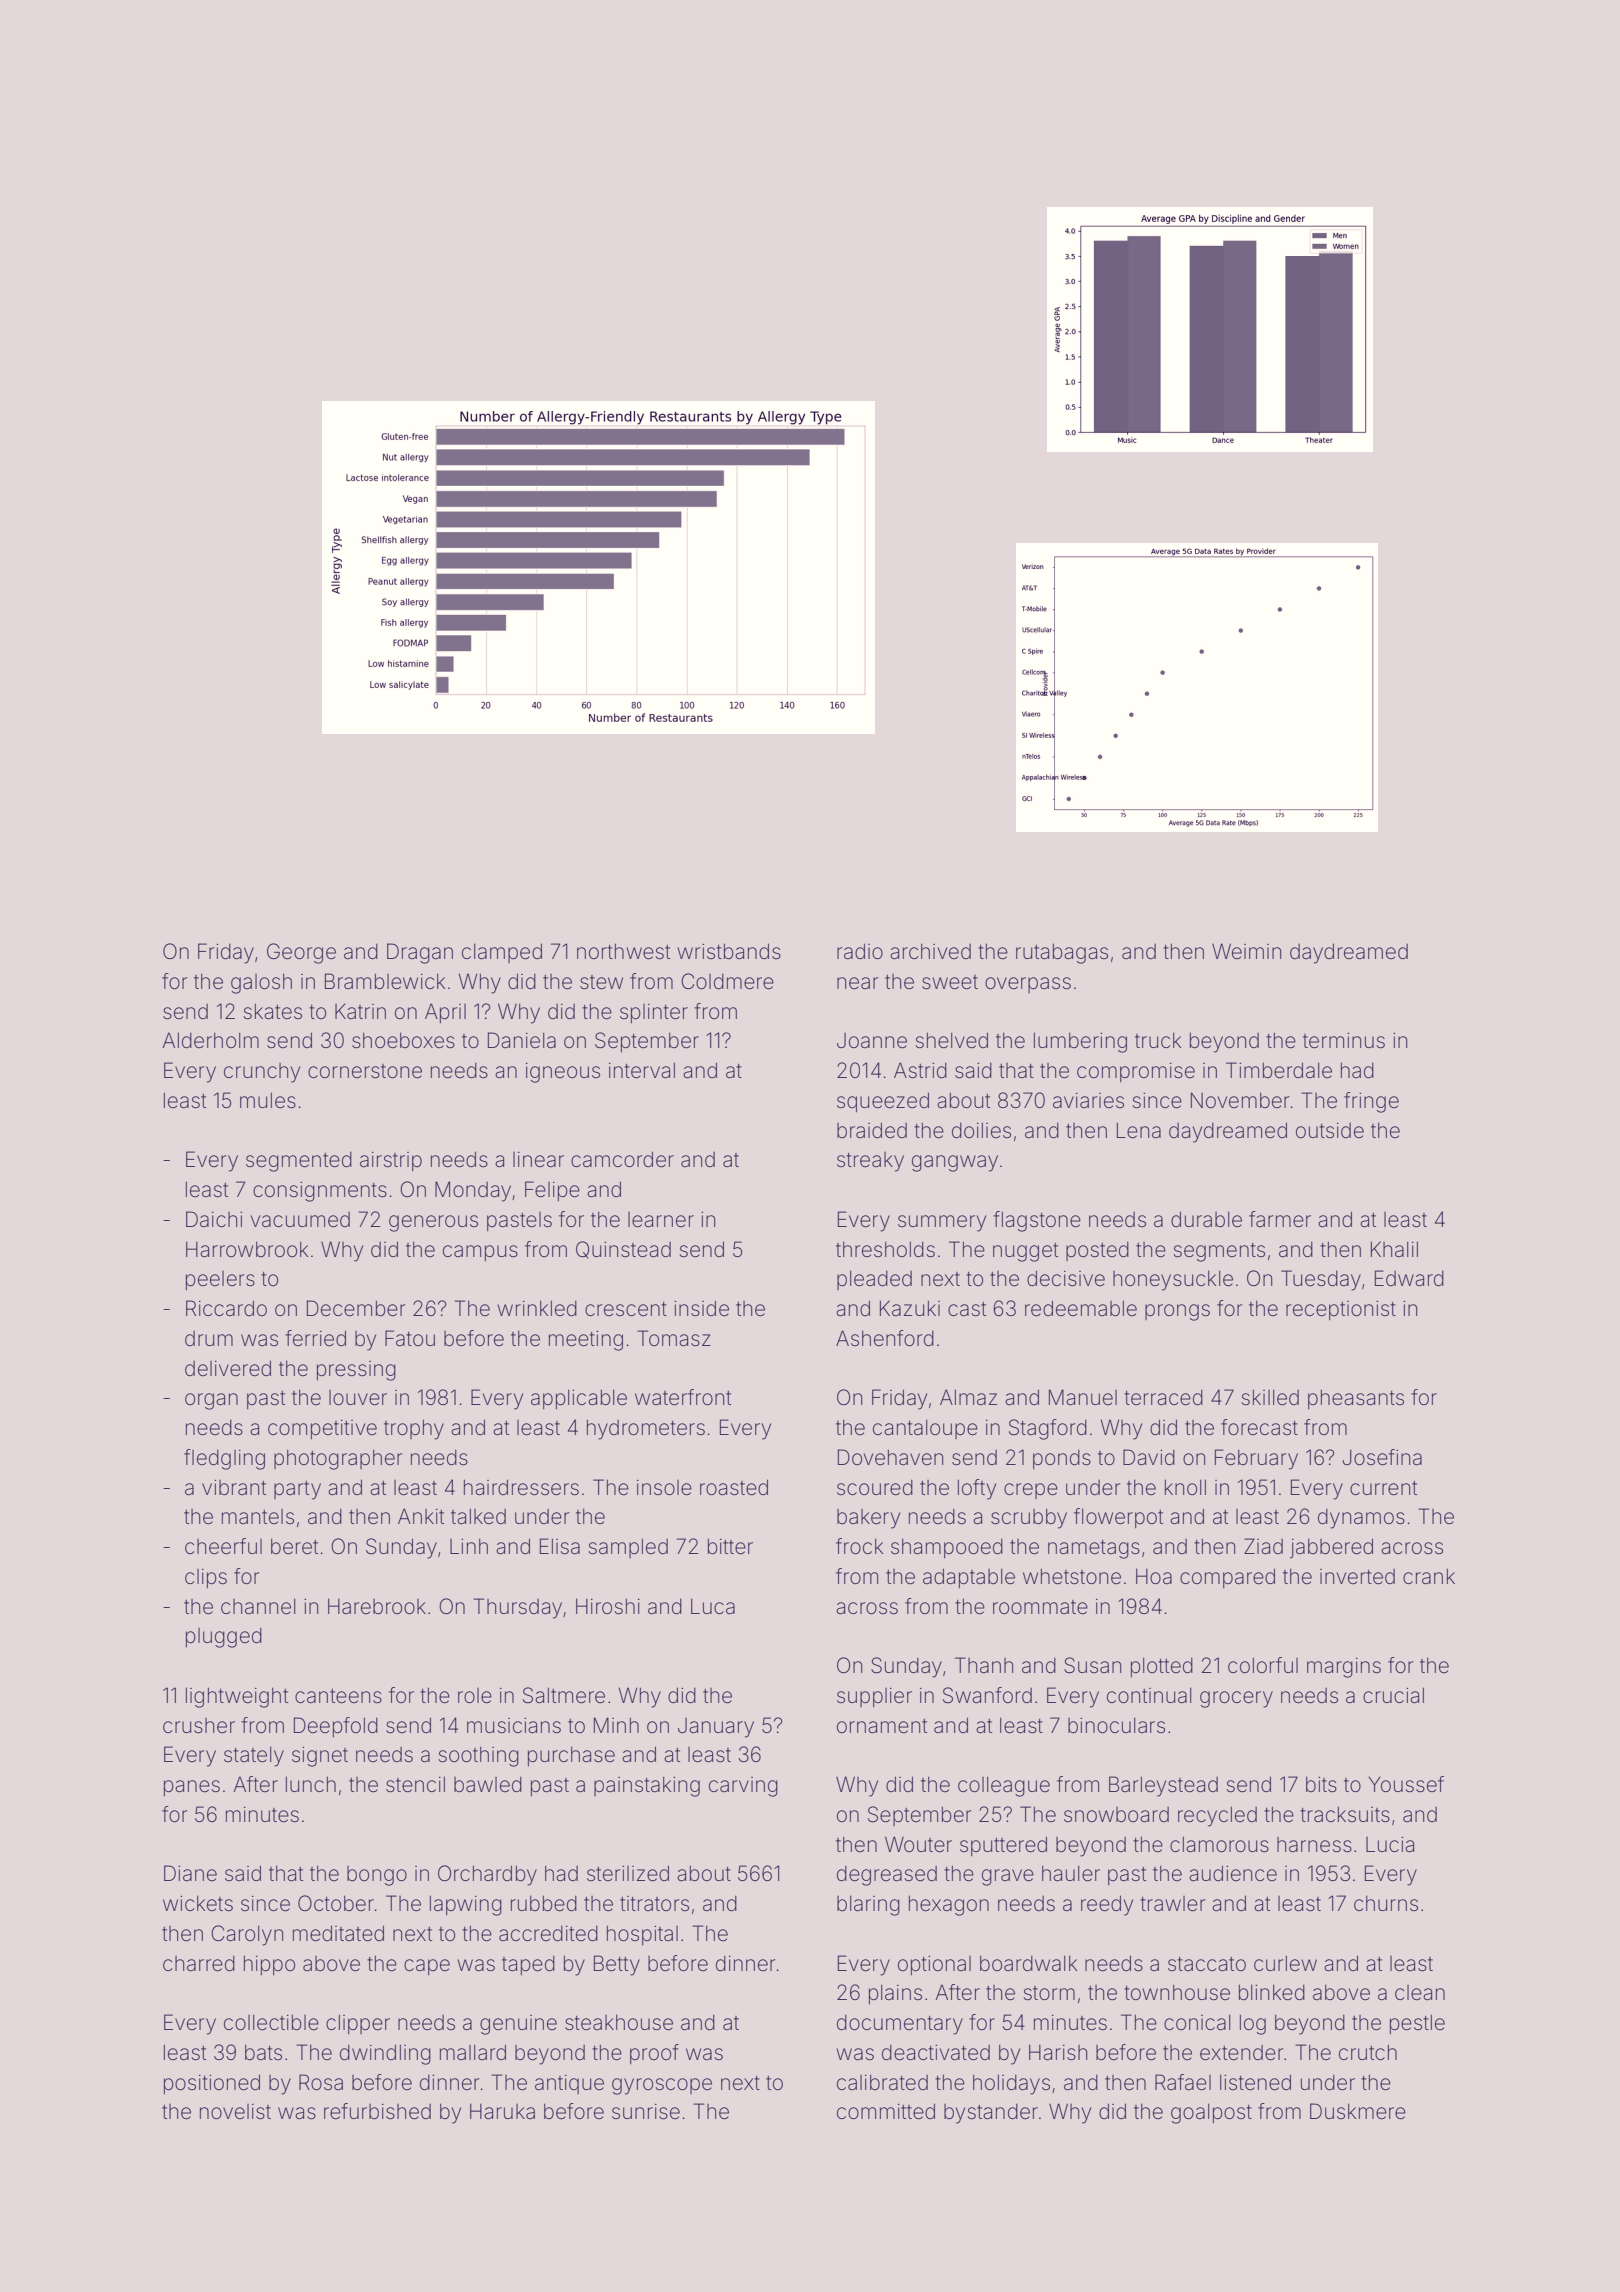  Describe the element at coordinates (301, 953) in the screenshot. I see `George` at that location.
